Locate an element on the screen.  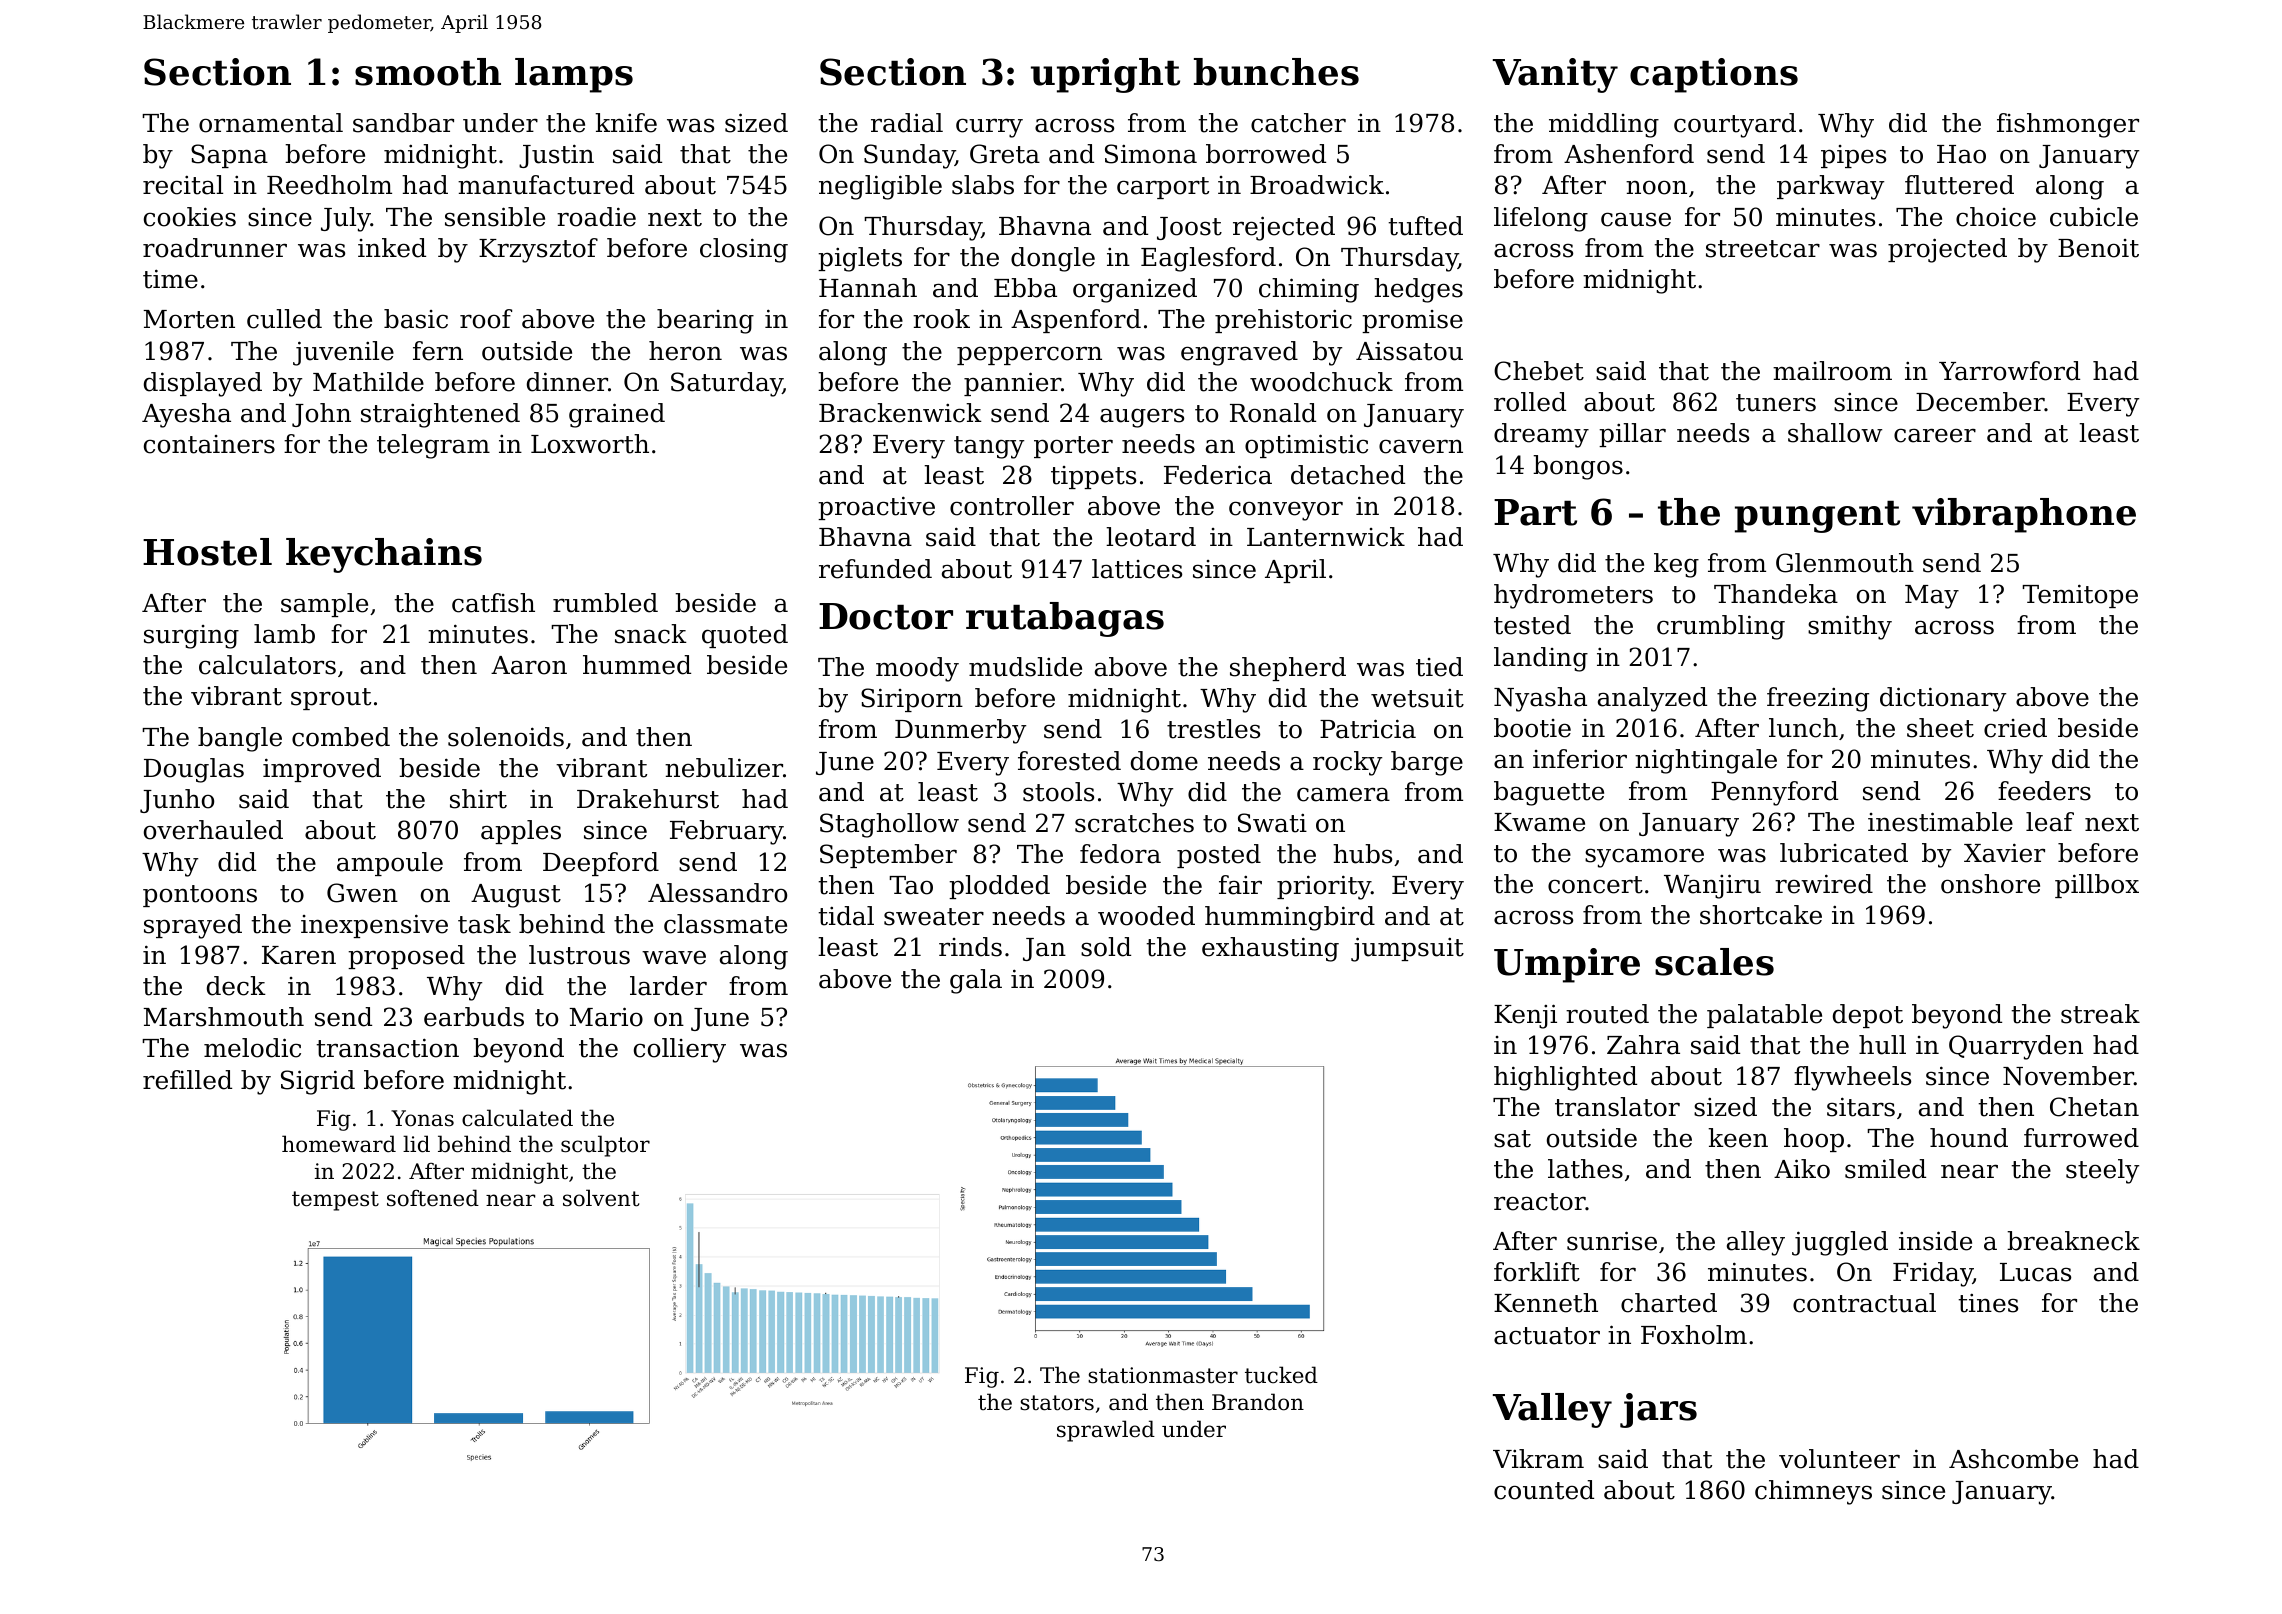
Douglas is located at coordinates (194, 770).
